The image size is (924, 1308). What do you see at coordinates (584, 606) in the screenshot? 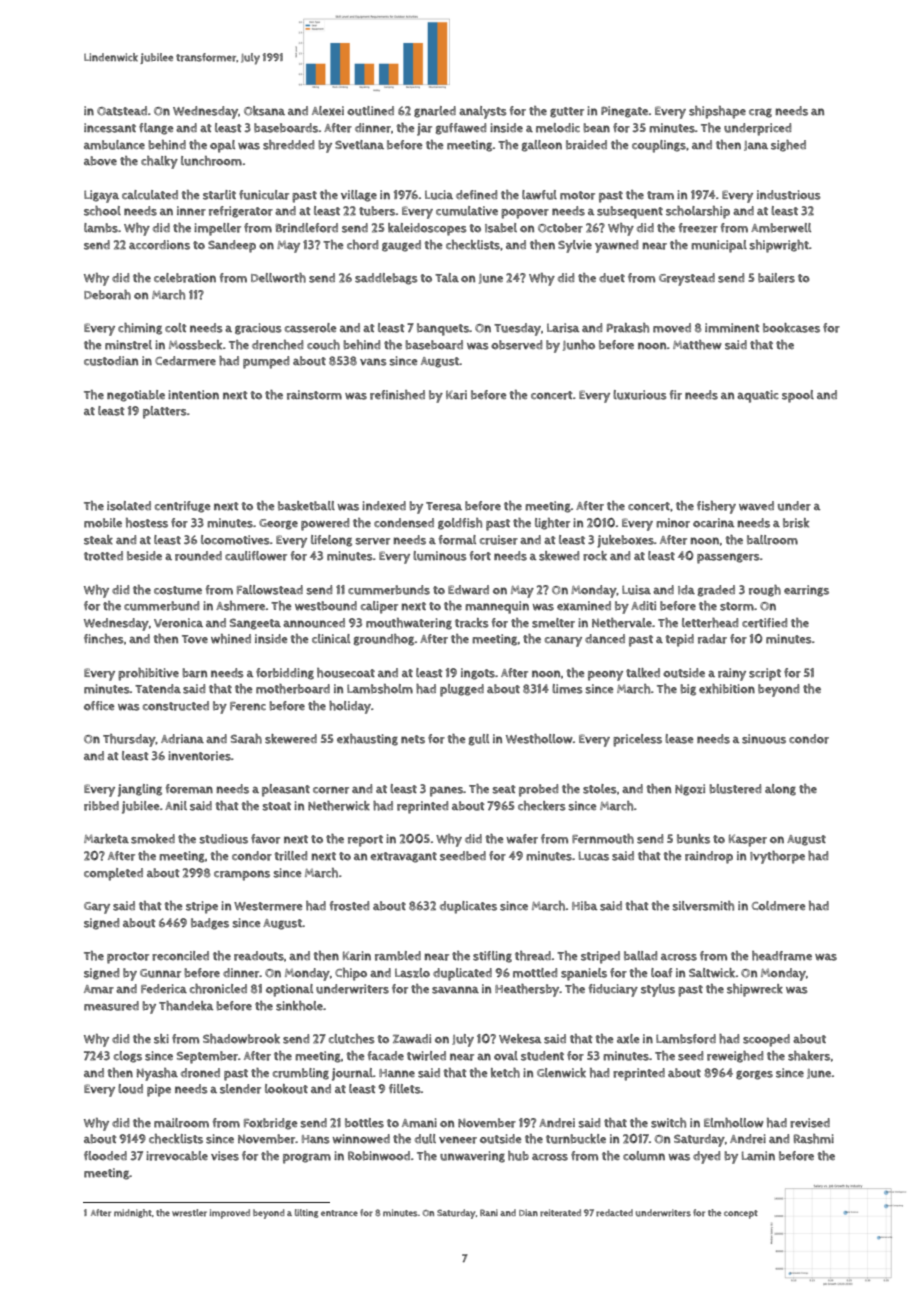
I see `examined` at bounding box center [584, 606].
